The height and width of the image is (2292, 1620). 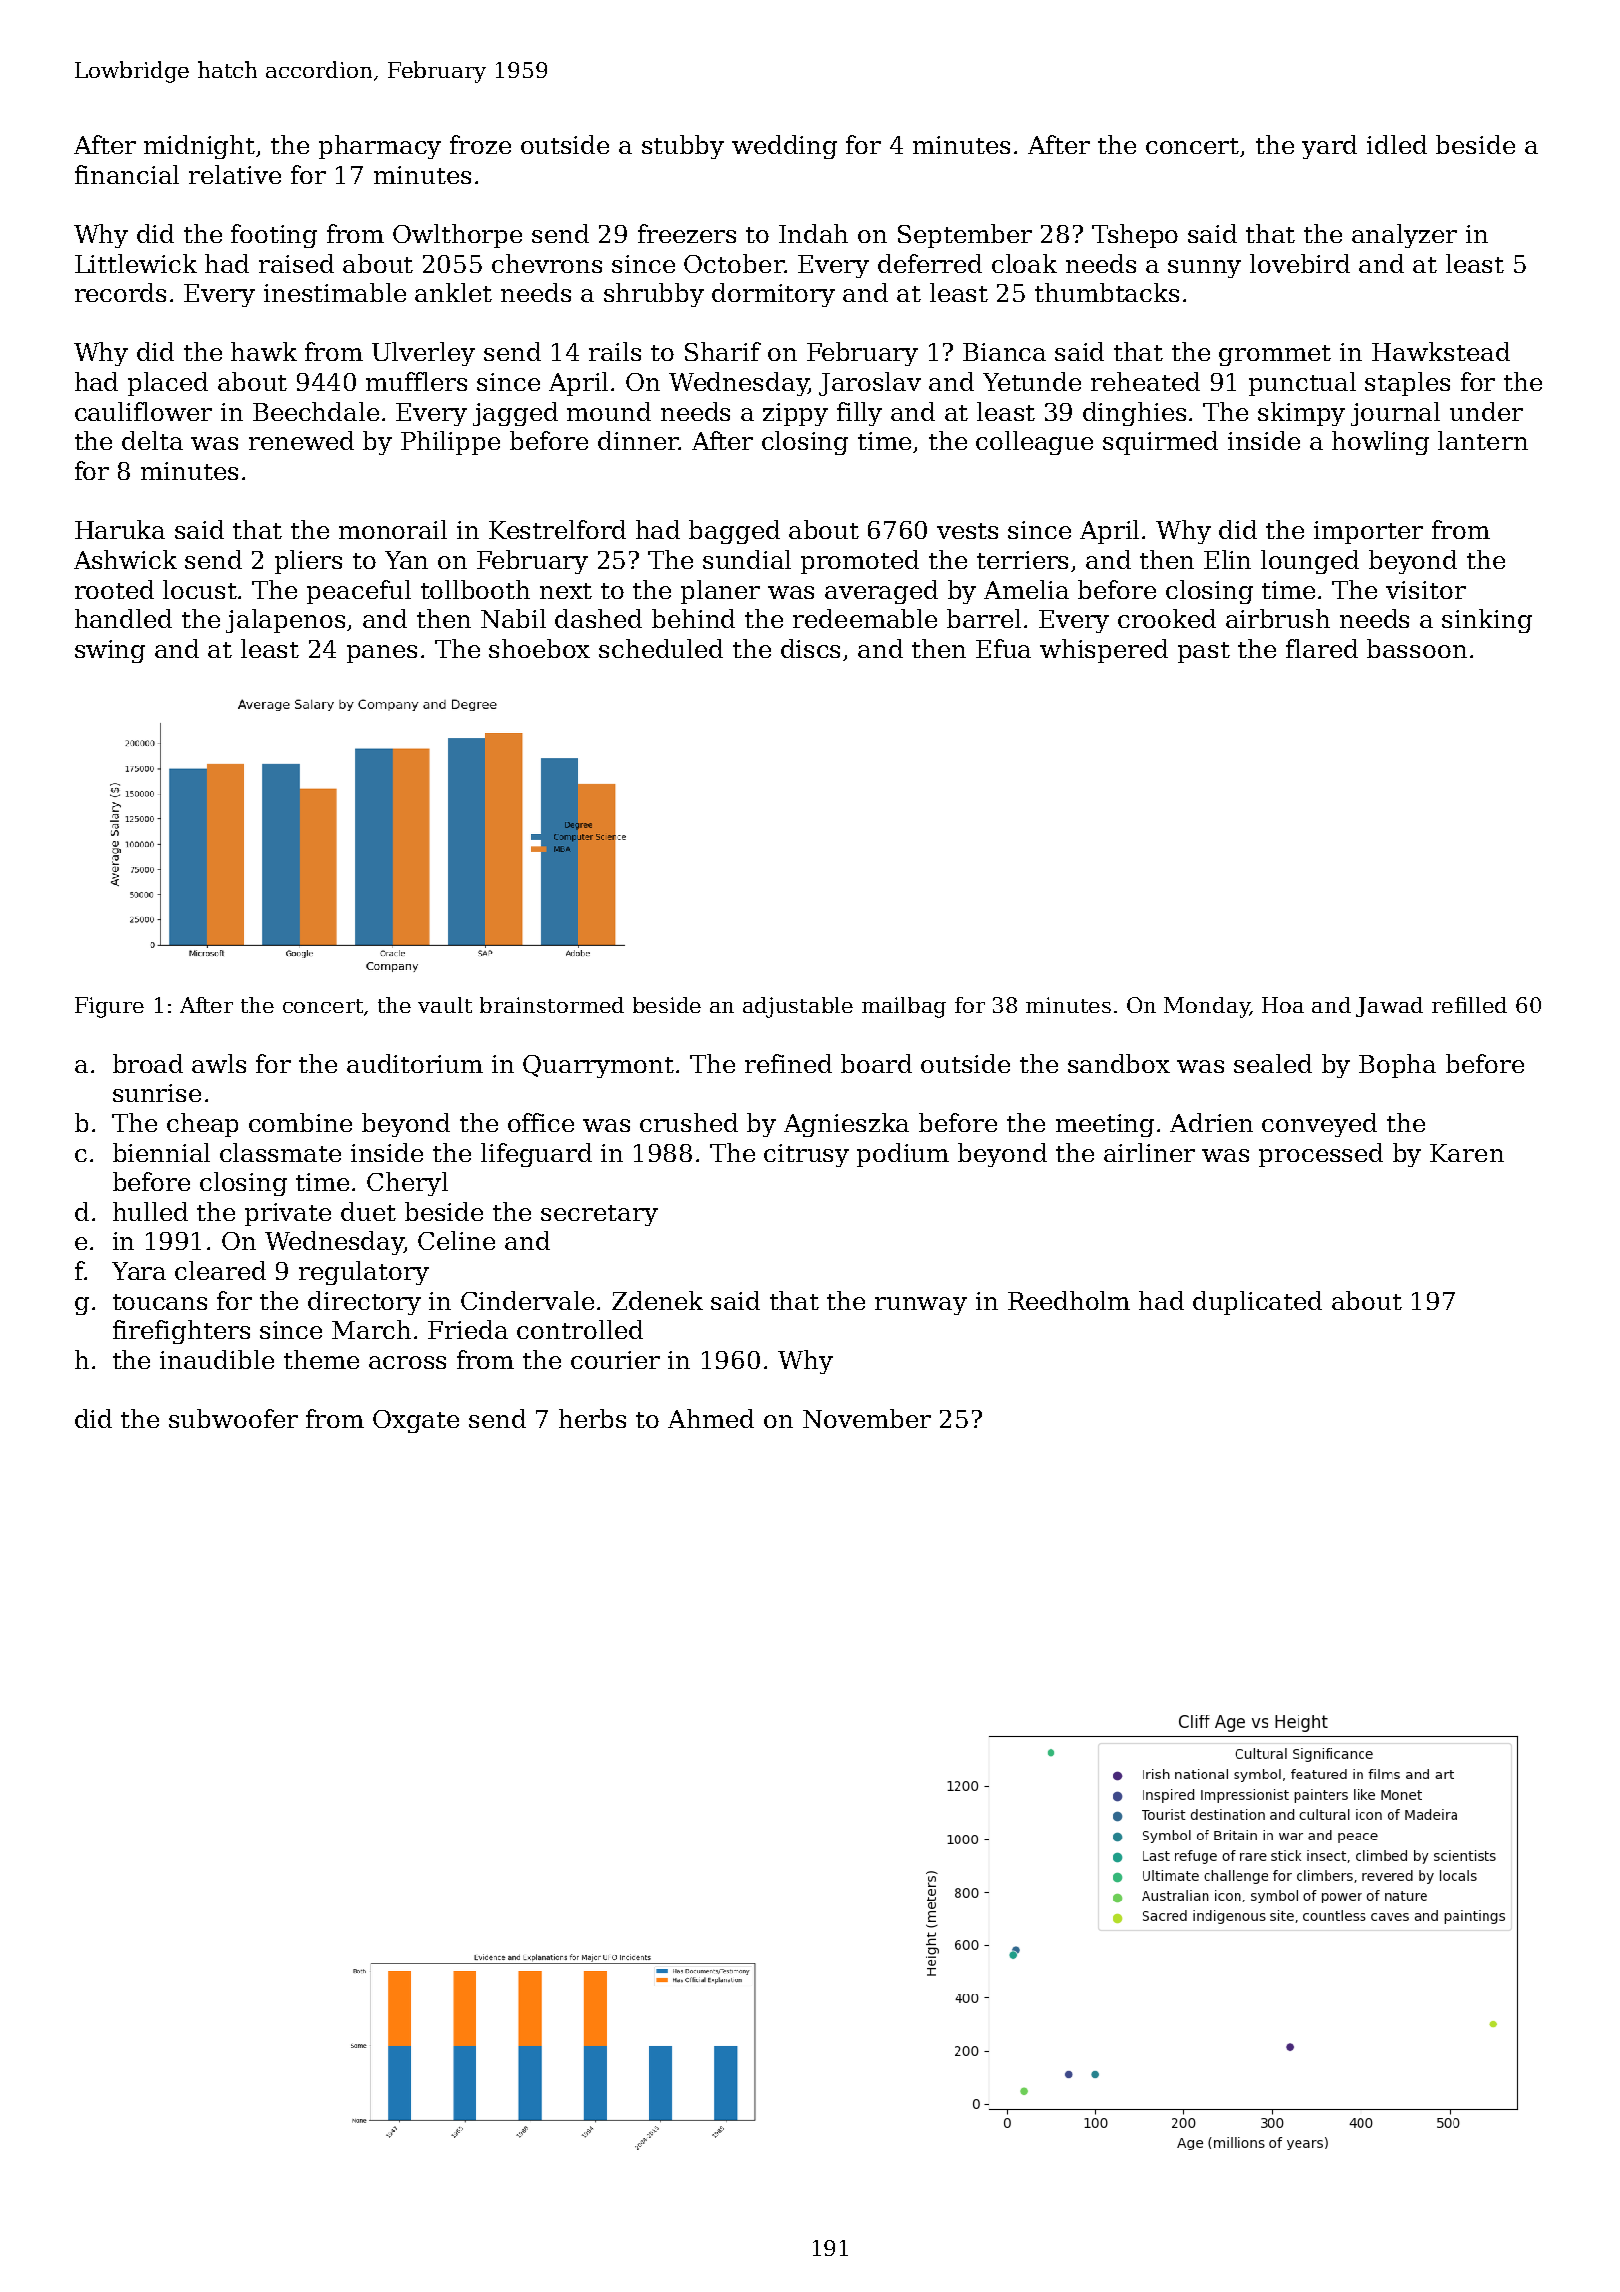 I want to click on mailbag, so click(x=904, y=1007).
